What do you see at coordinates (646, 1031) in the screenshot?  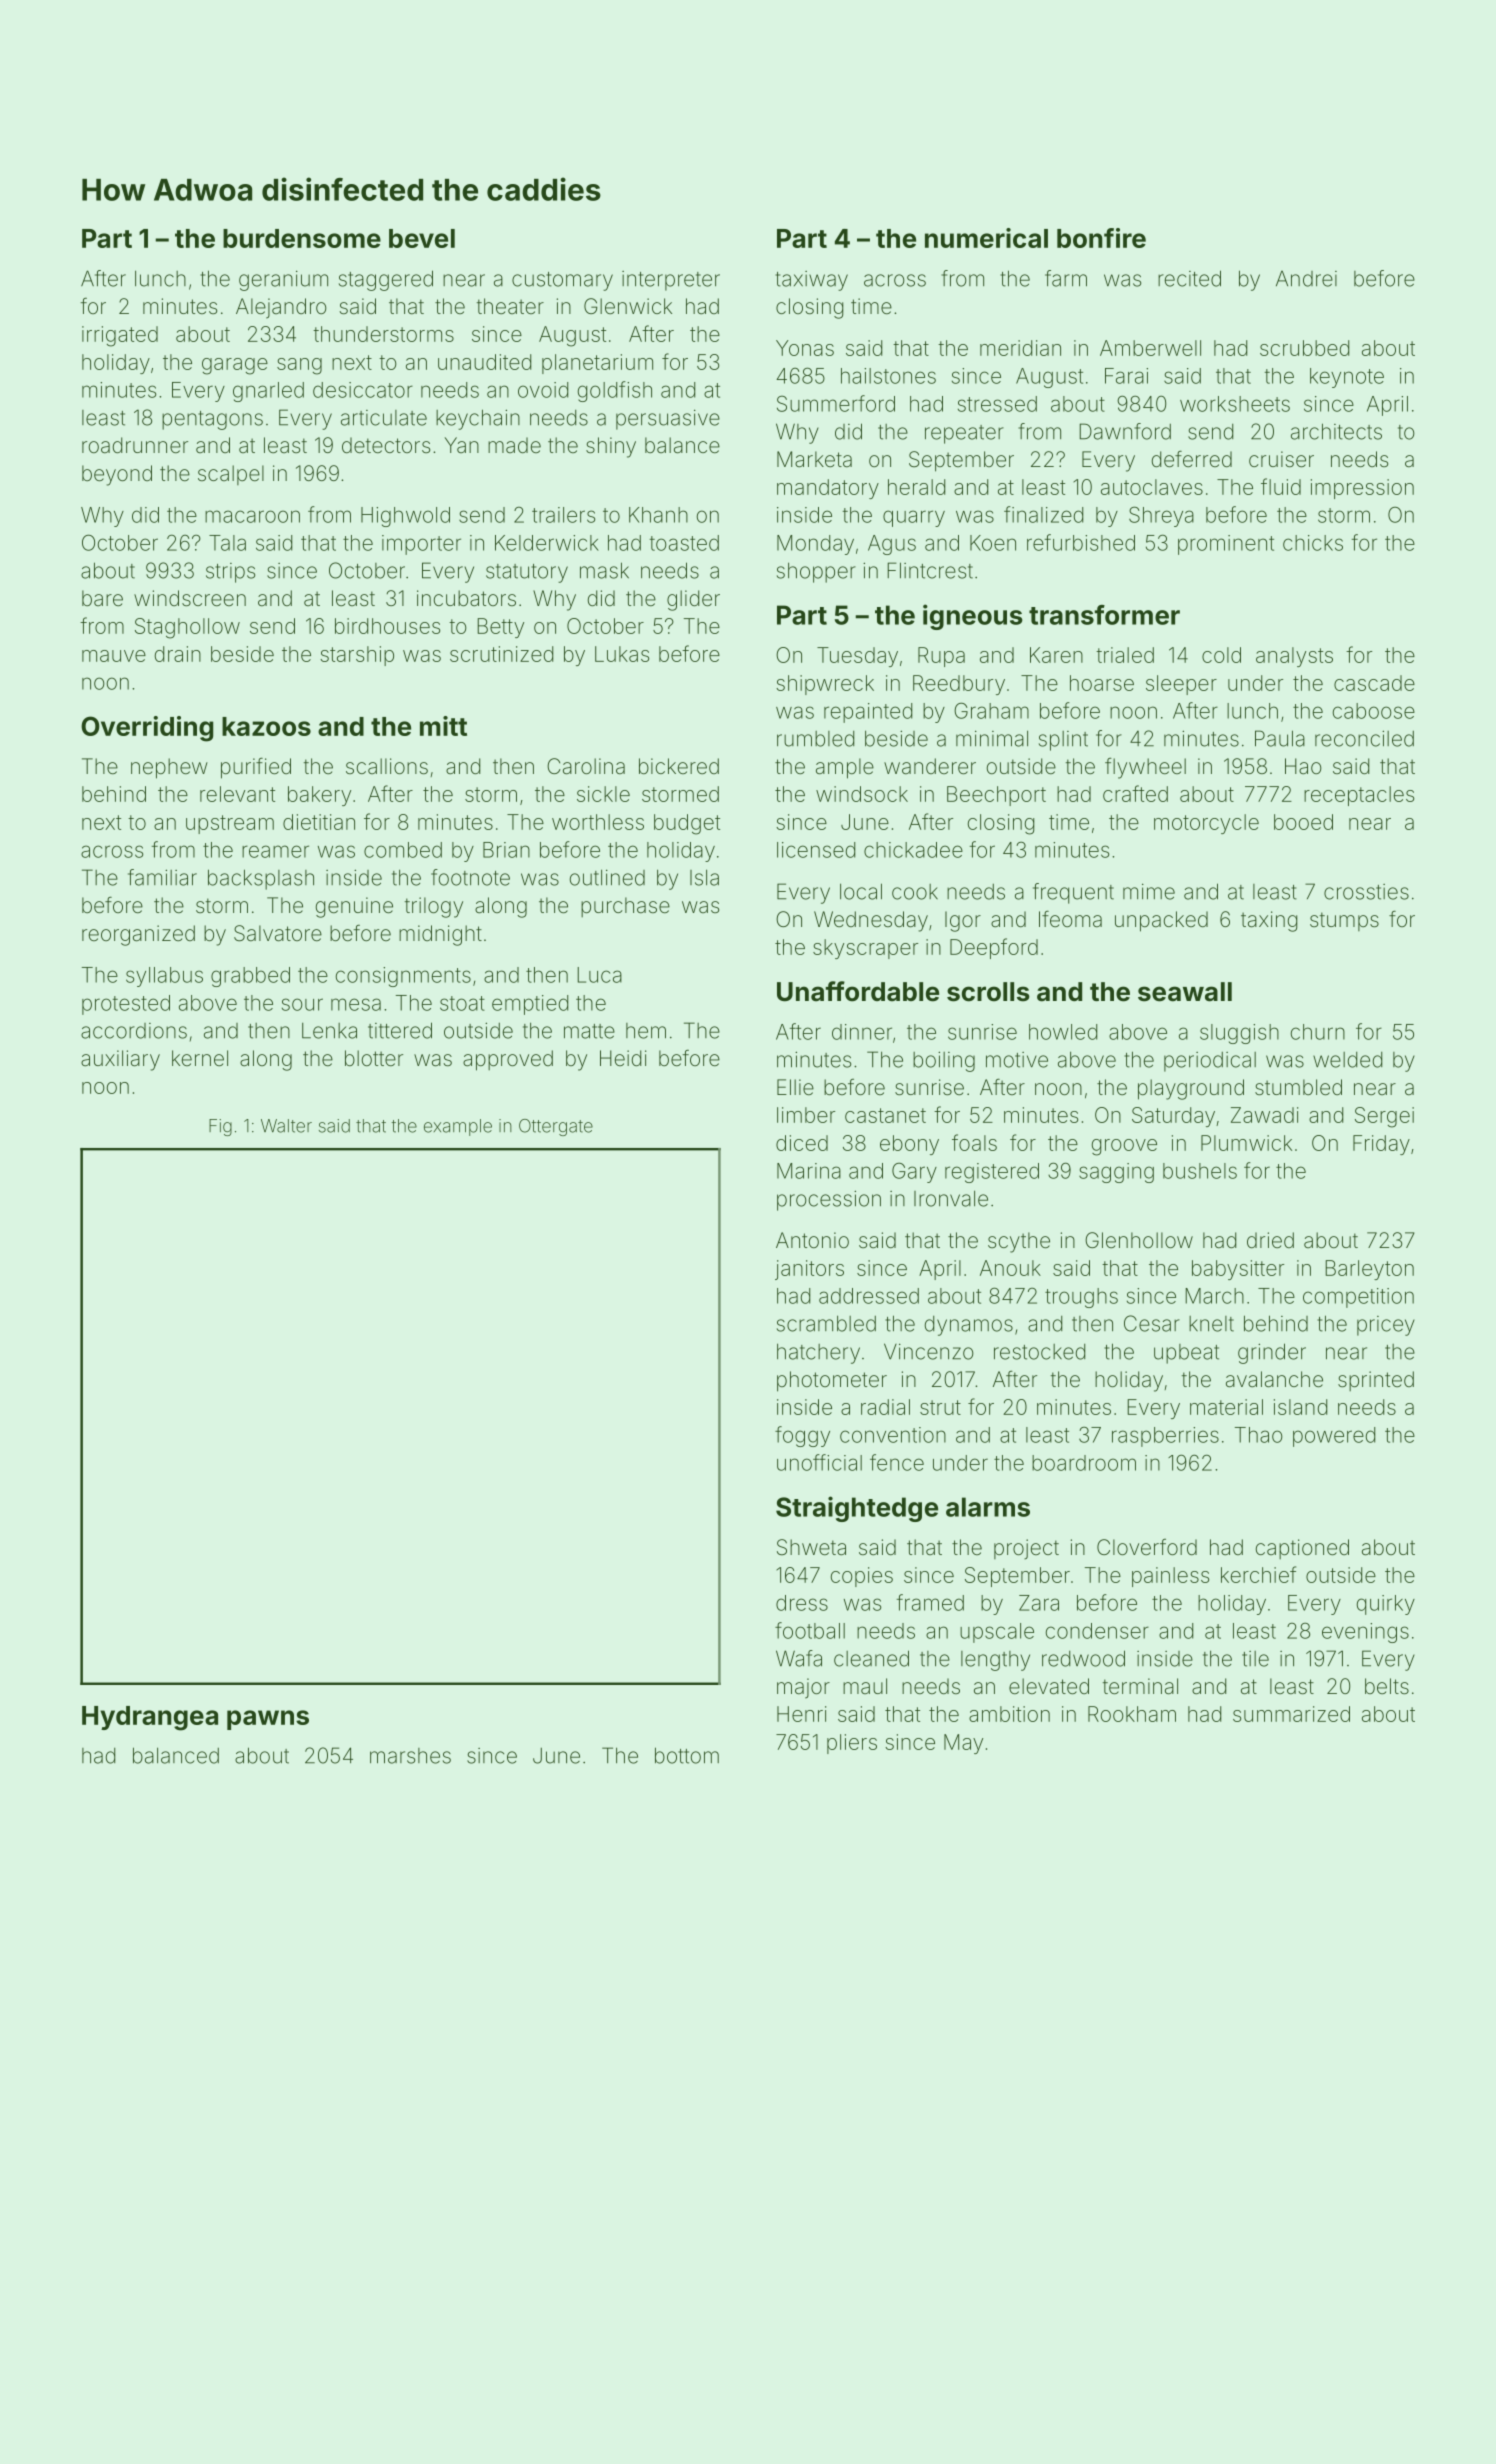 I see `hem` at bounding box center [646, 1031].
